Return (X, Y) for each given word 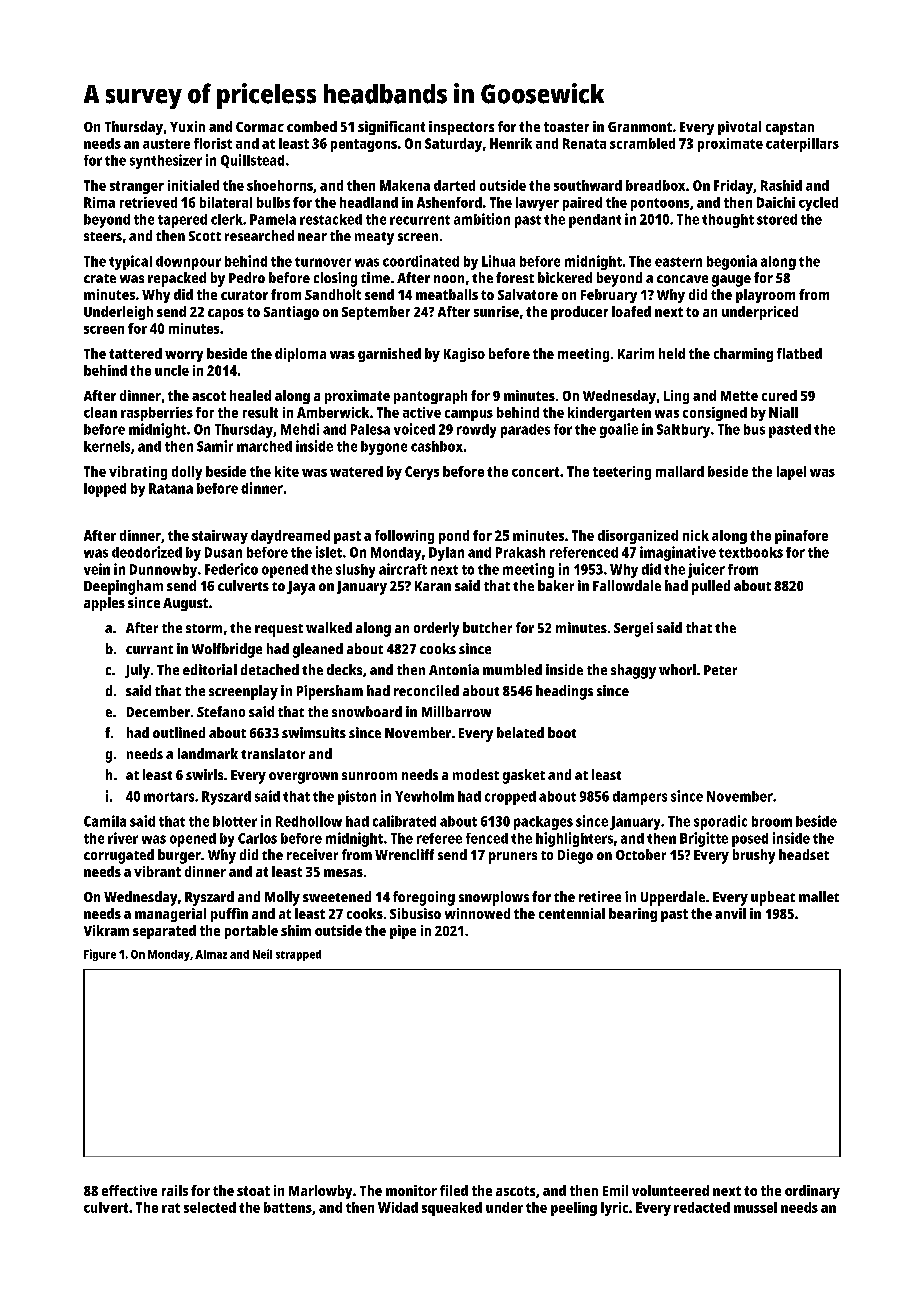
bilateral (226, 202)
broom (772, 821)
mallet (819, 896)
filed (454, 1190)
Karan (433, 586)
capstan (790, 128)
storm (204, 628)
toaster (566, 127)
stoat (253, 1191)
